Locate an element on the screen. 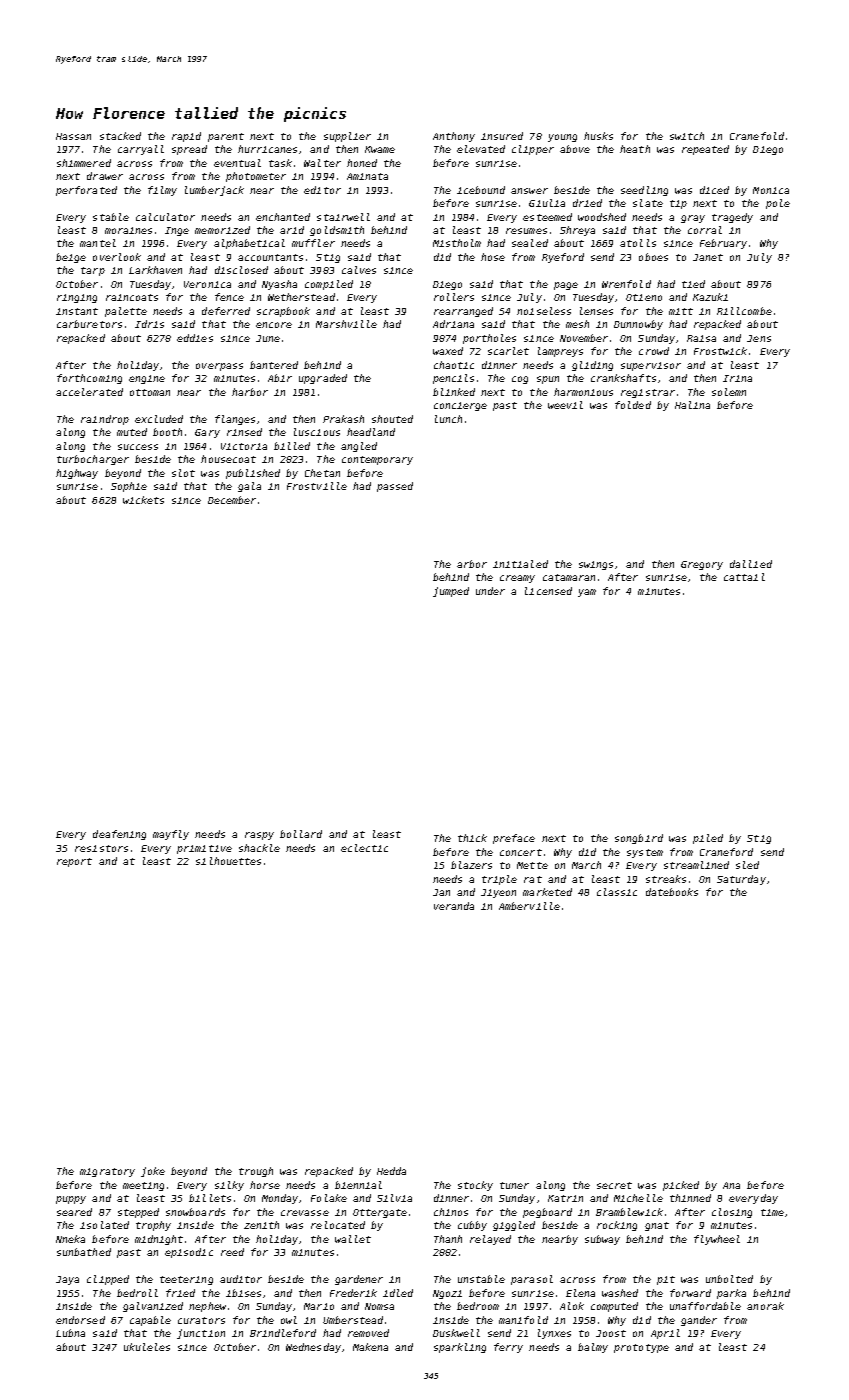 The width and height of the screenshot is (849, 1400). silhouettes is located at coordinates (228, 861).
